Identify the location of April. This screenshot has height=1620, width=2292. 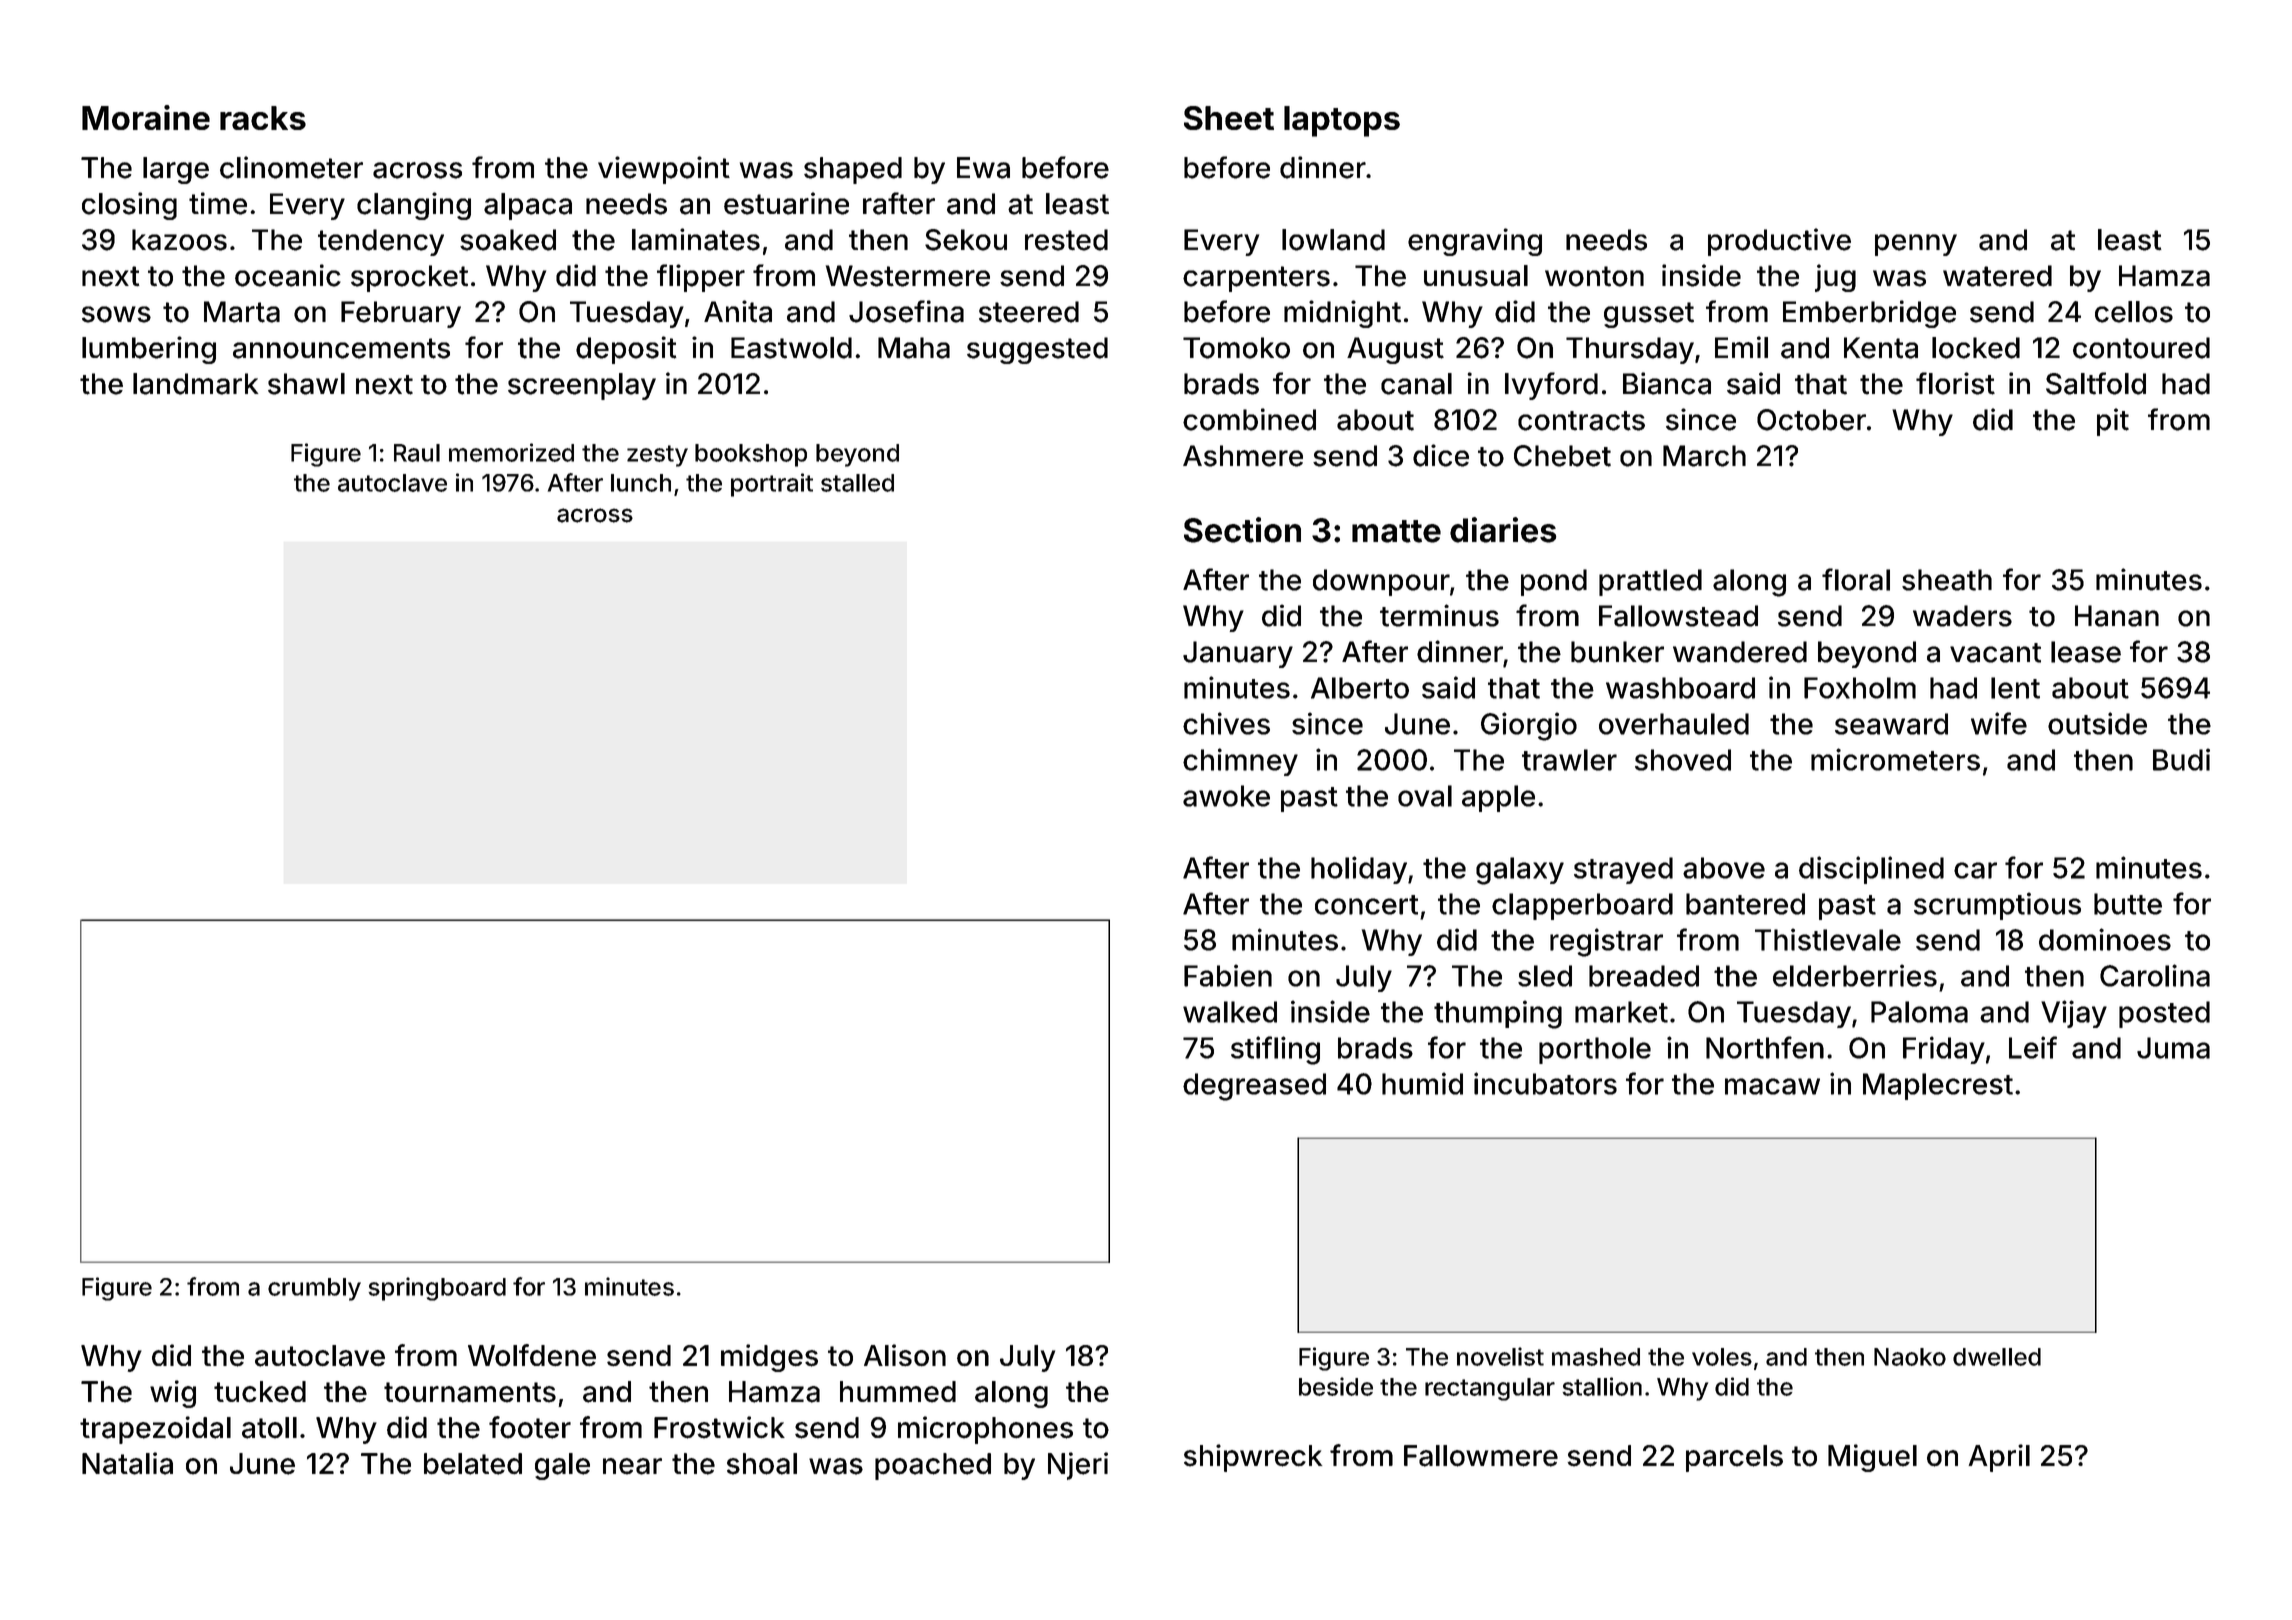
(1999, 1458).
